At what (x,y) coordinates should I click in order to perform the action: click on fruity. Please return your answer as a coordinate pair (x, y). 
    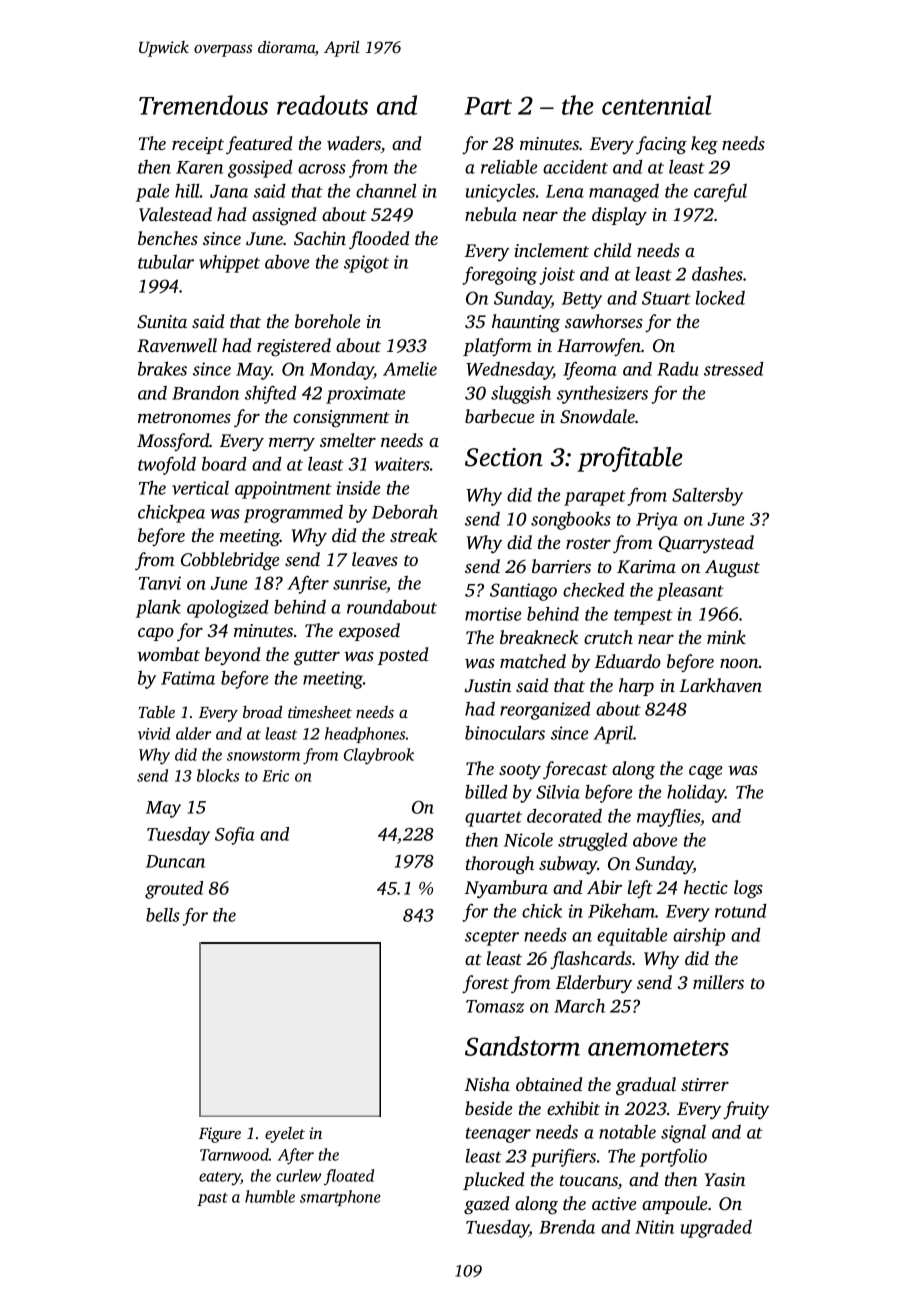
    Looking at the image, I should click on (746, 1110).
